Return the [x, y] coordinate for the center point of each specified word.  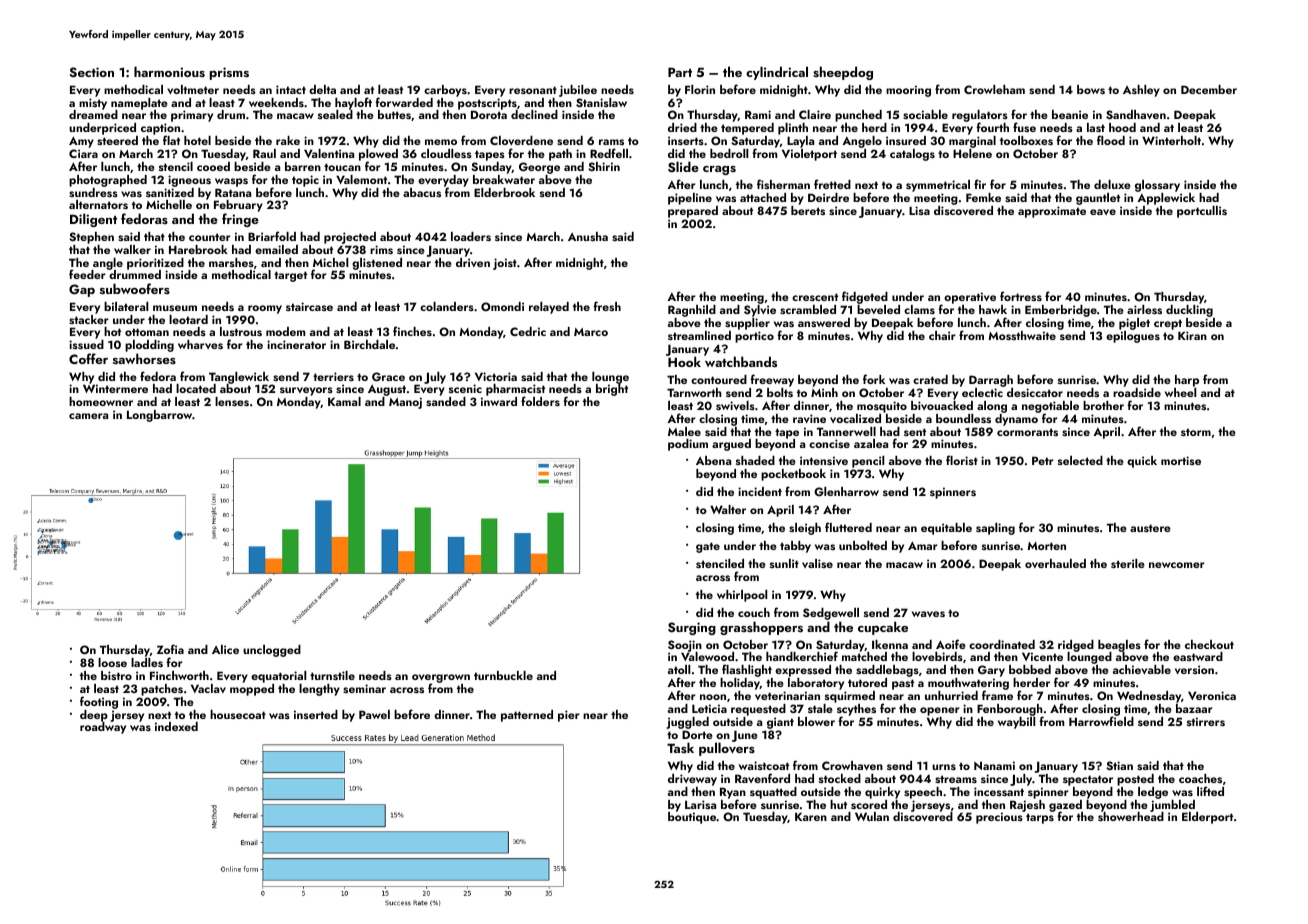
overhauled [1055, 563]
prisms [229, 73]
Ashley [1141, 91]
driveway [692, 780]
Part [680, 72]
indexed [176, 726]
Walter [728, 509]
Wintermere [115, 388]
